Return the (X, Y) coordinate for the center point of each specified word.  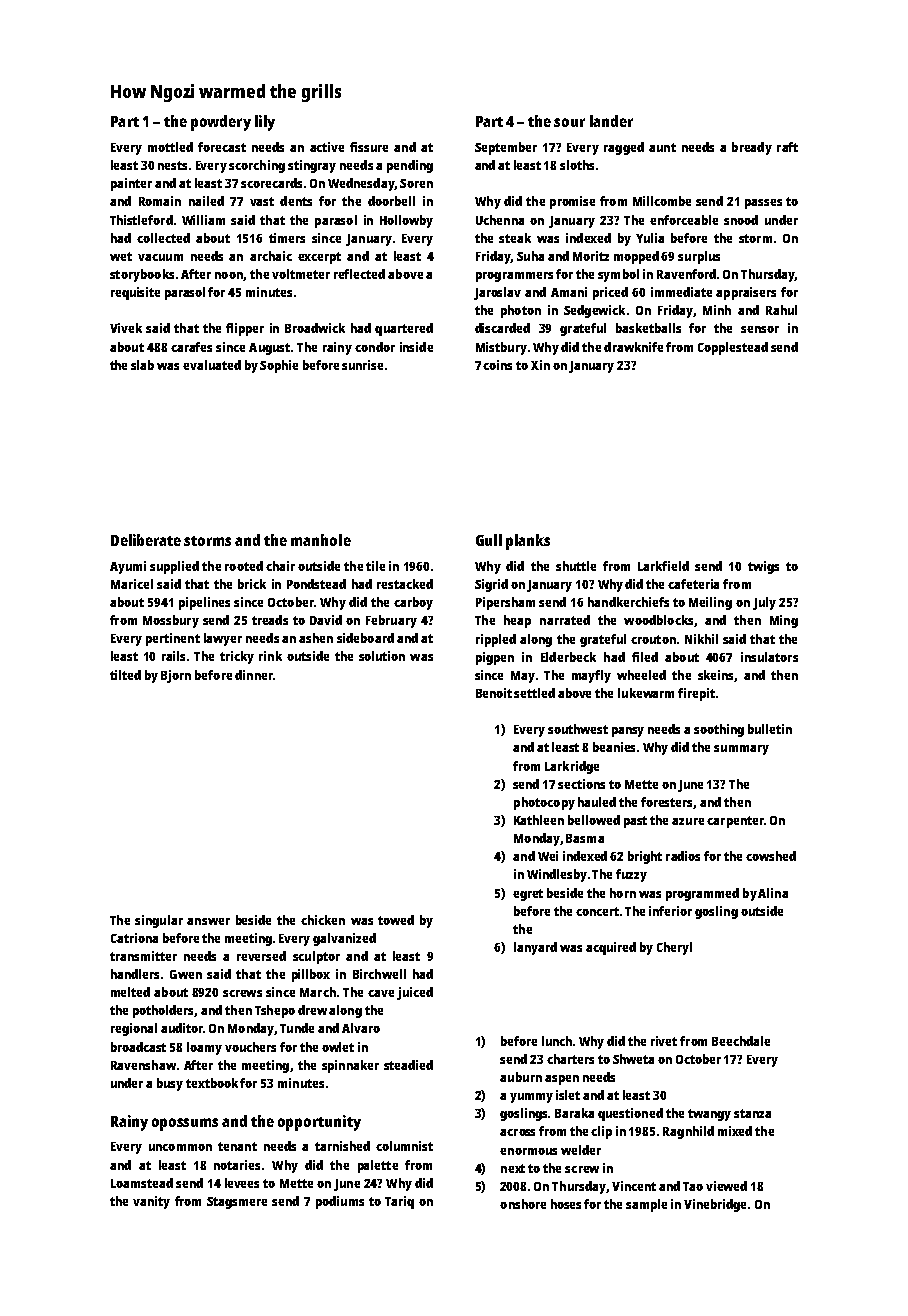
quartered (404, 329)
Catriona (134, 938)
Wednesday (361, 184)
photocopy (544, 803)
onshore (523, 1204)
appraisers (746, 293)
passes (763, 204)
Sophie (279, 366)
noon (229, 275)
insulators (769, 657)
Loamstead (142, 1183)
